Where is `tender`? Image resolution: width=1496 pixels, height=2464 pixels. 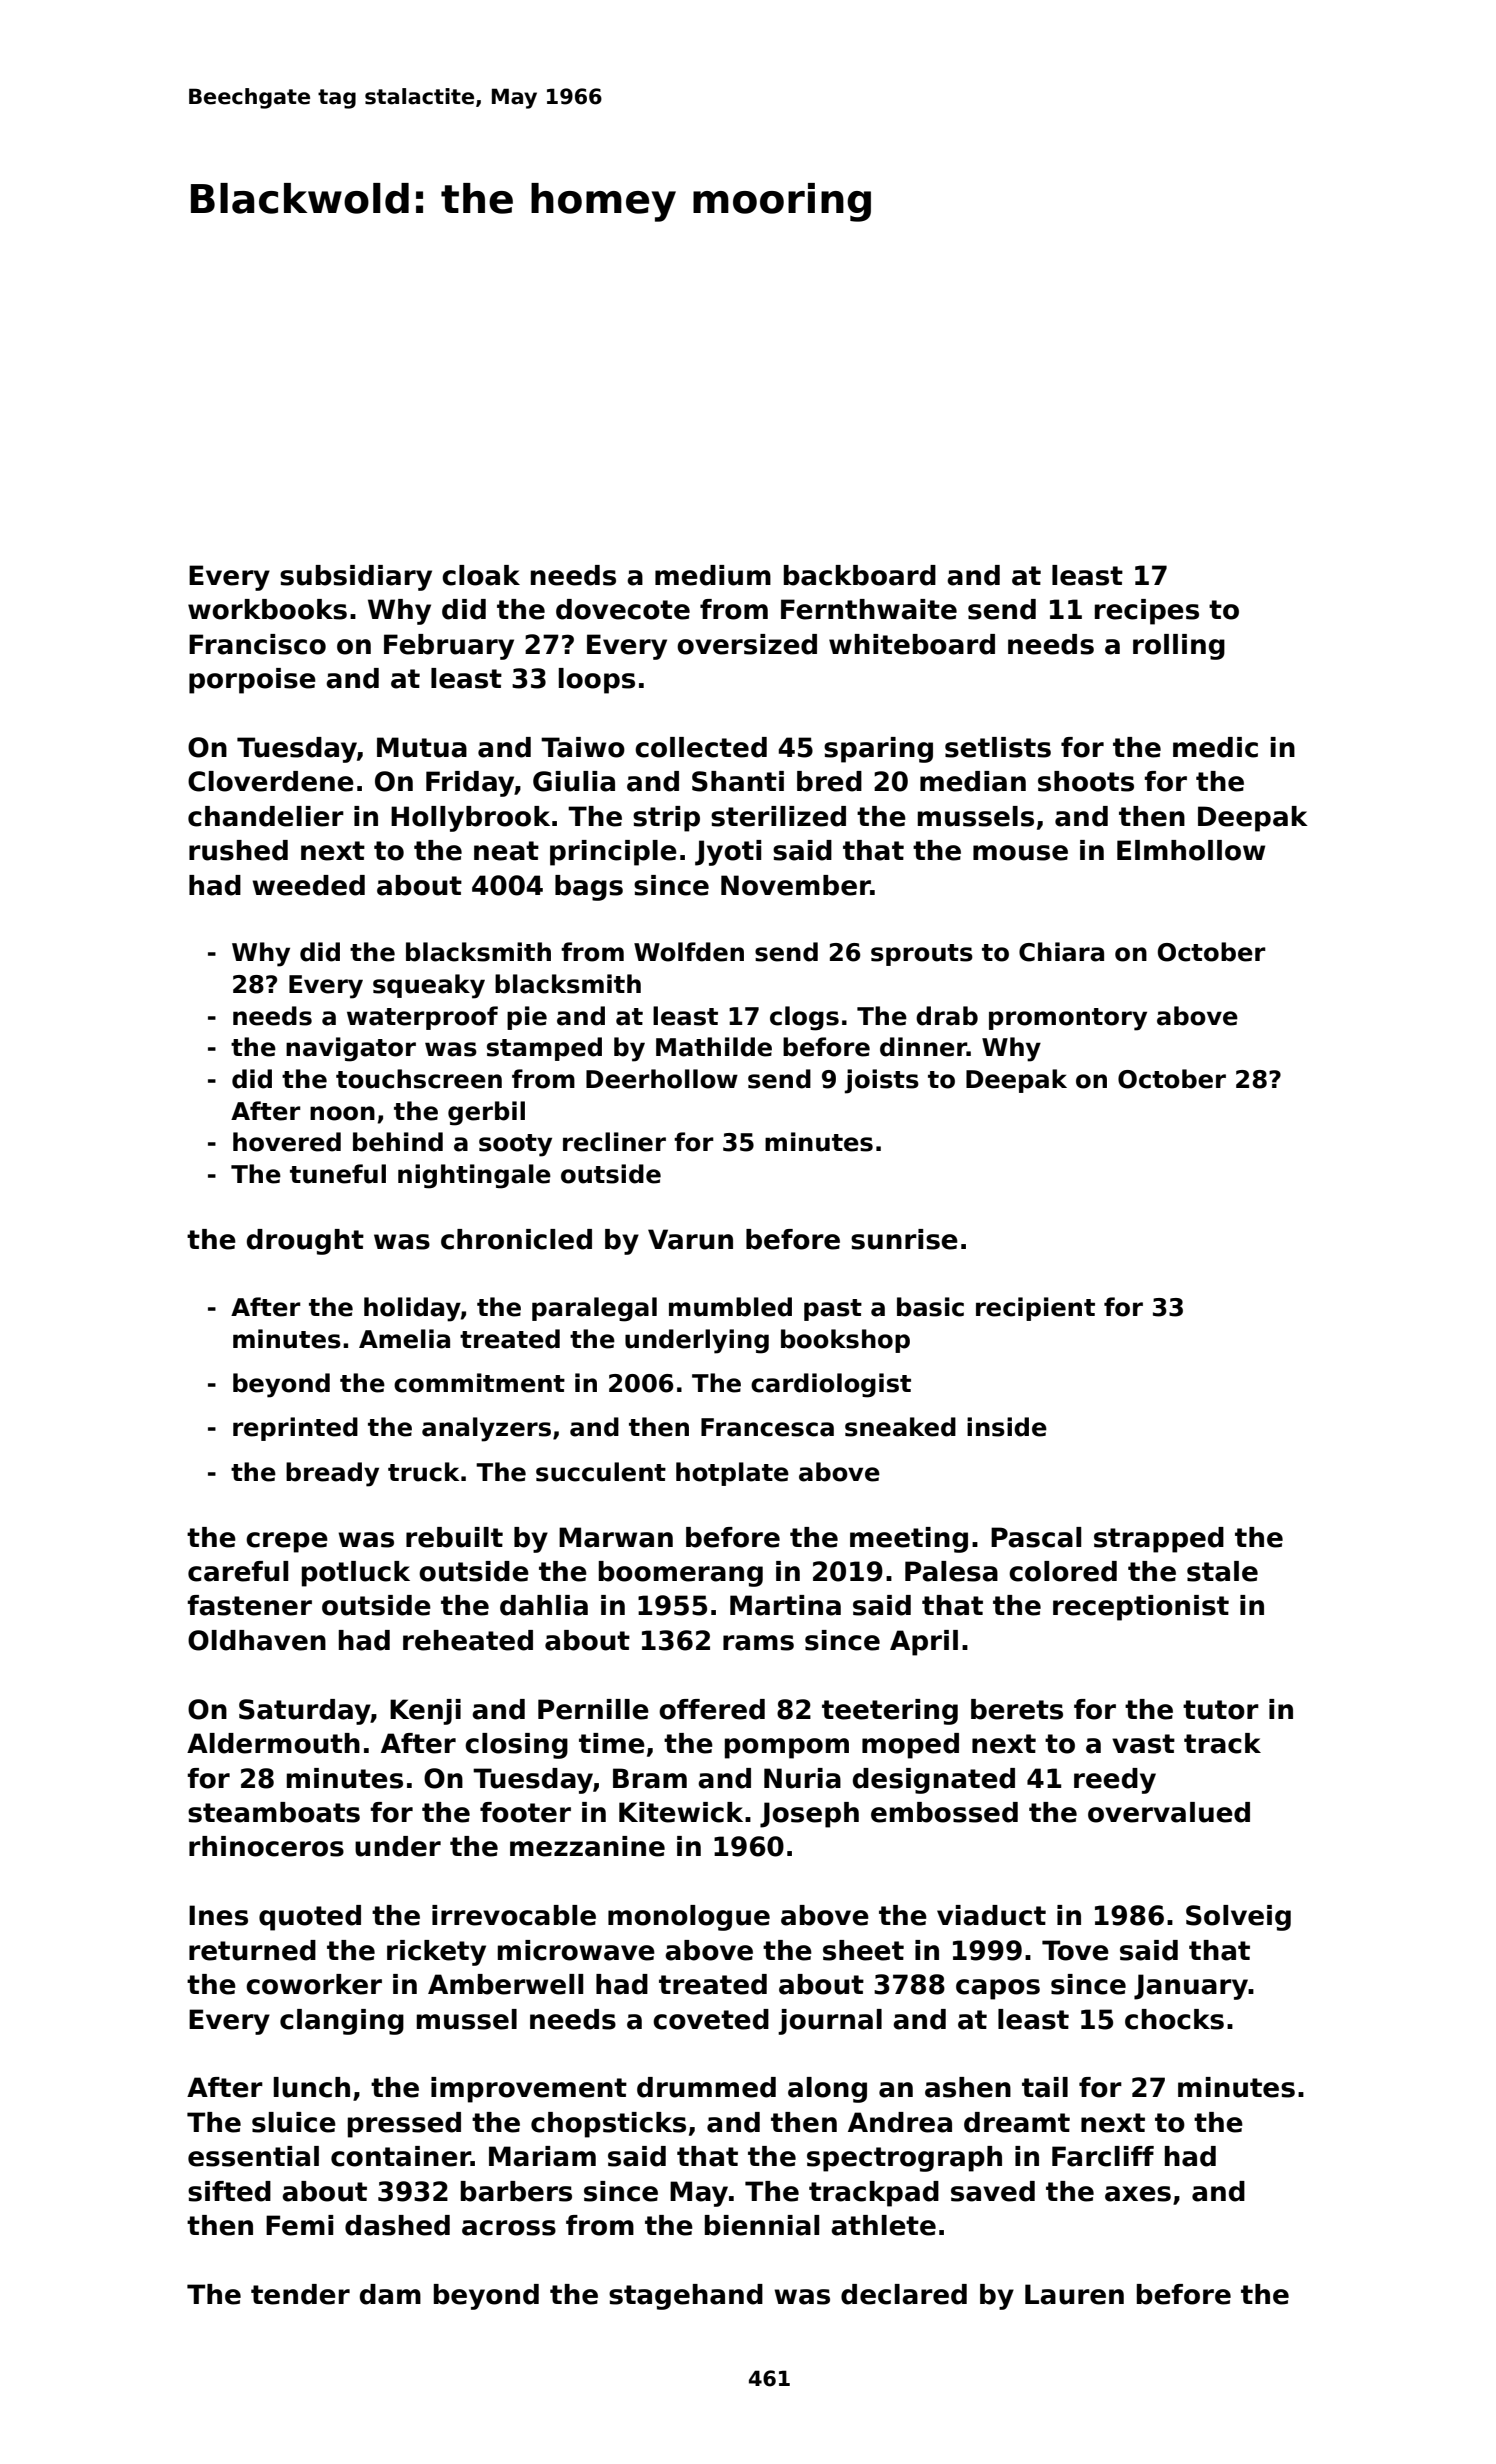 tender is located at coordinates (300, 2294).
